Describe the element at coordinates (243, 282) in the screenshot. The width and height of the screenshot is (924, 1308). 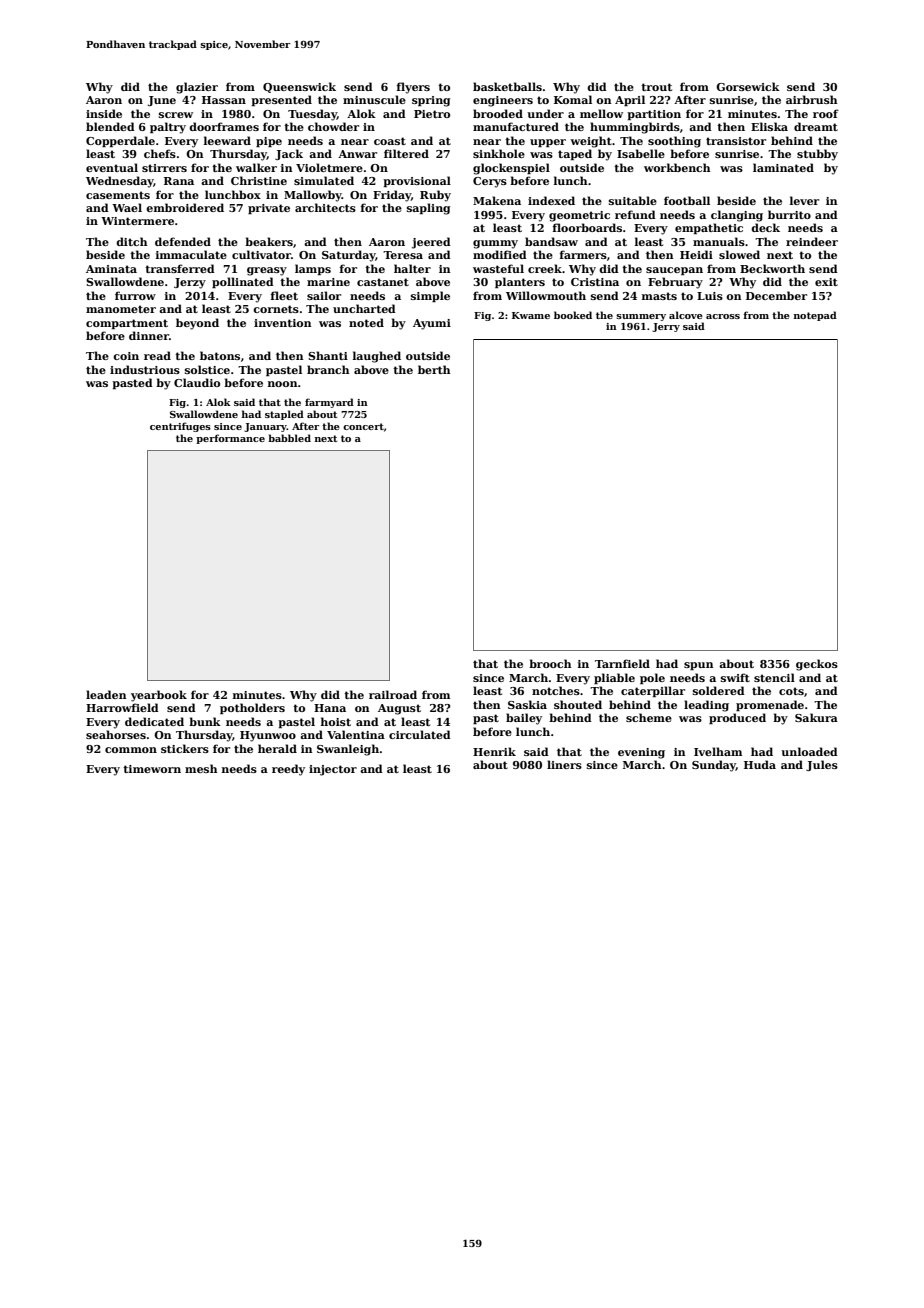
I see `pollinated` at that location.
